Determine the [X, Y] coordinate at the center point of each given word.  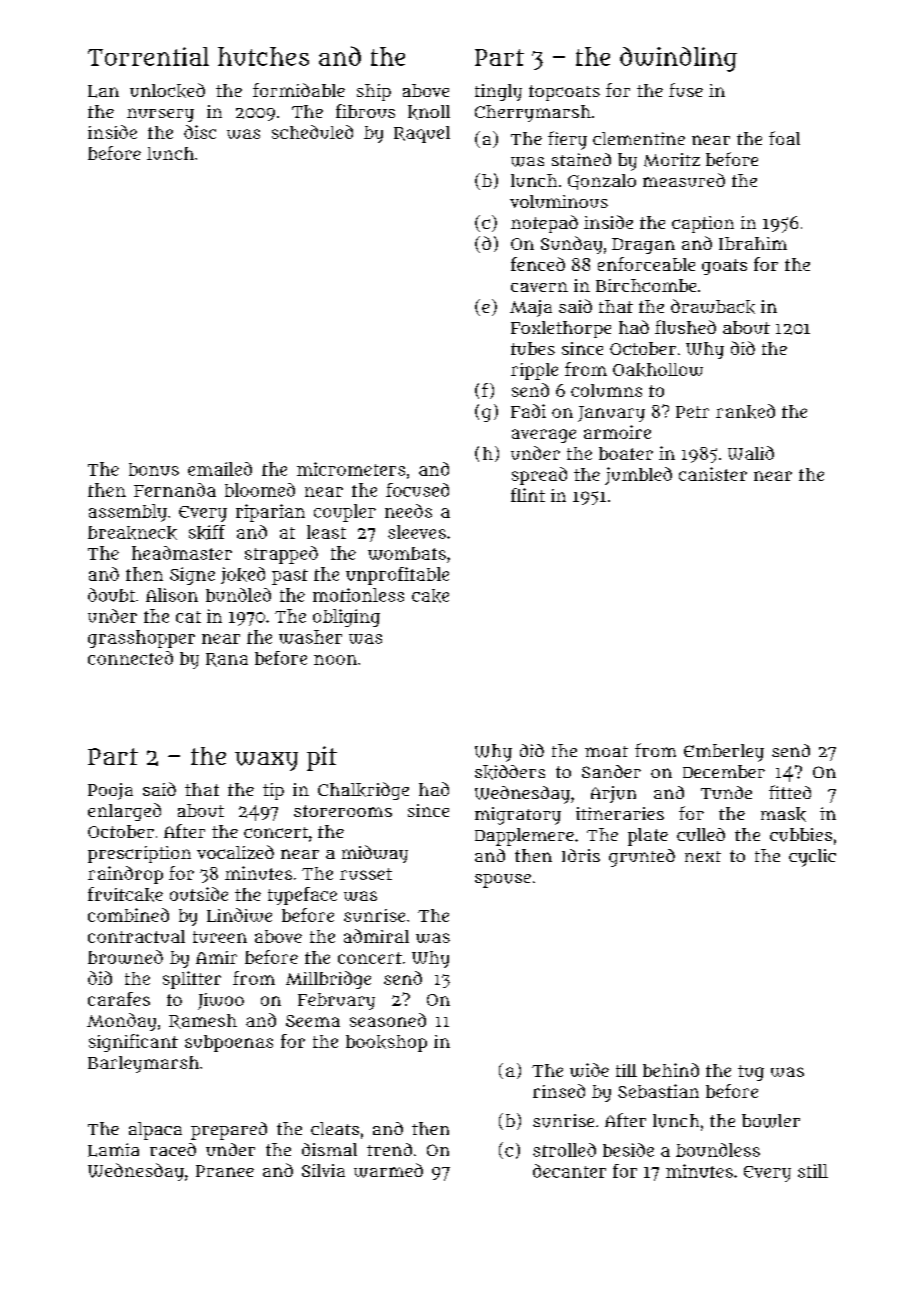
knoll [429, 112]
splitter [192, 980]
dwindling [678, 59]
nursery [160, 115]
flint [528, 495]
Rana [227, 660]
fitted [790, 792]
